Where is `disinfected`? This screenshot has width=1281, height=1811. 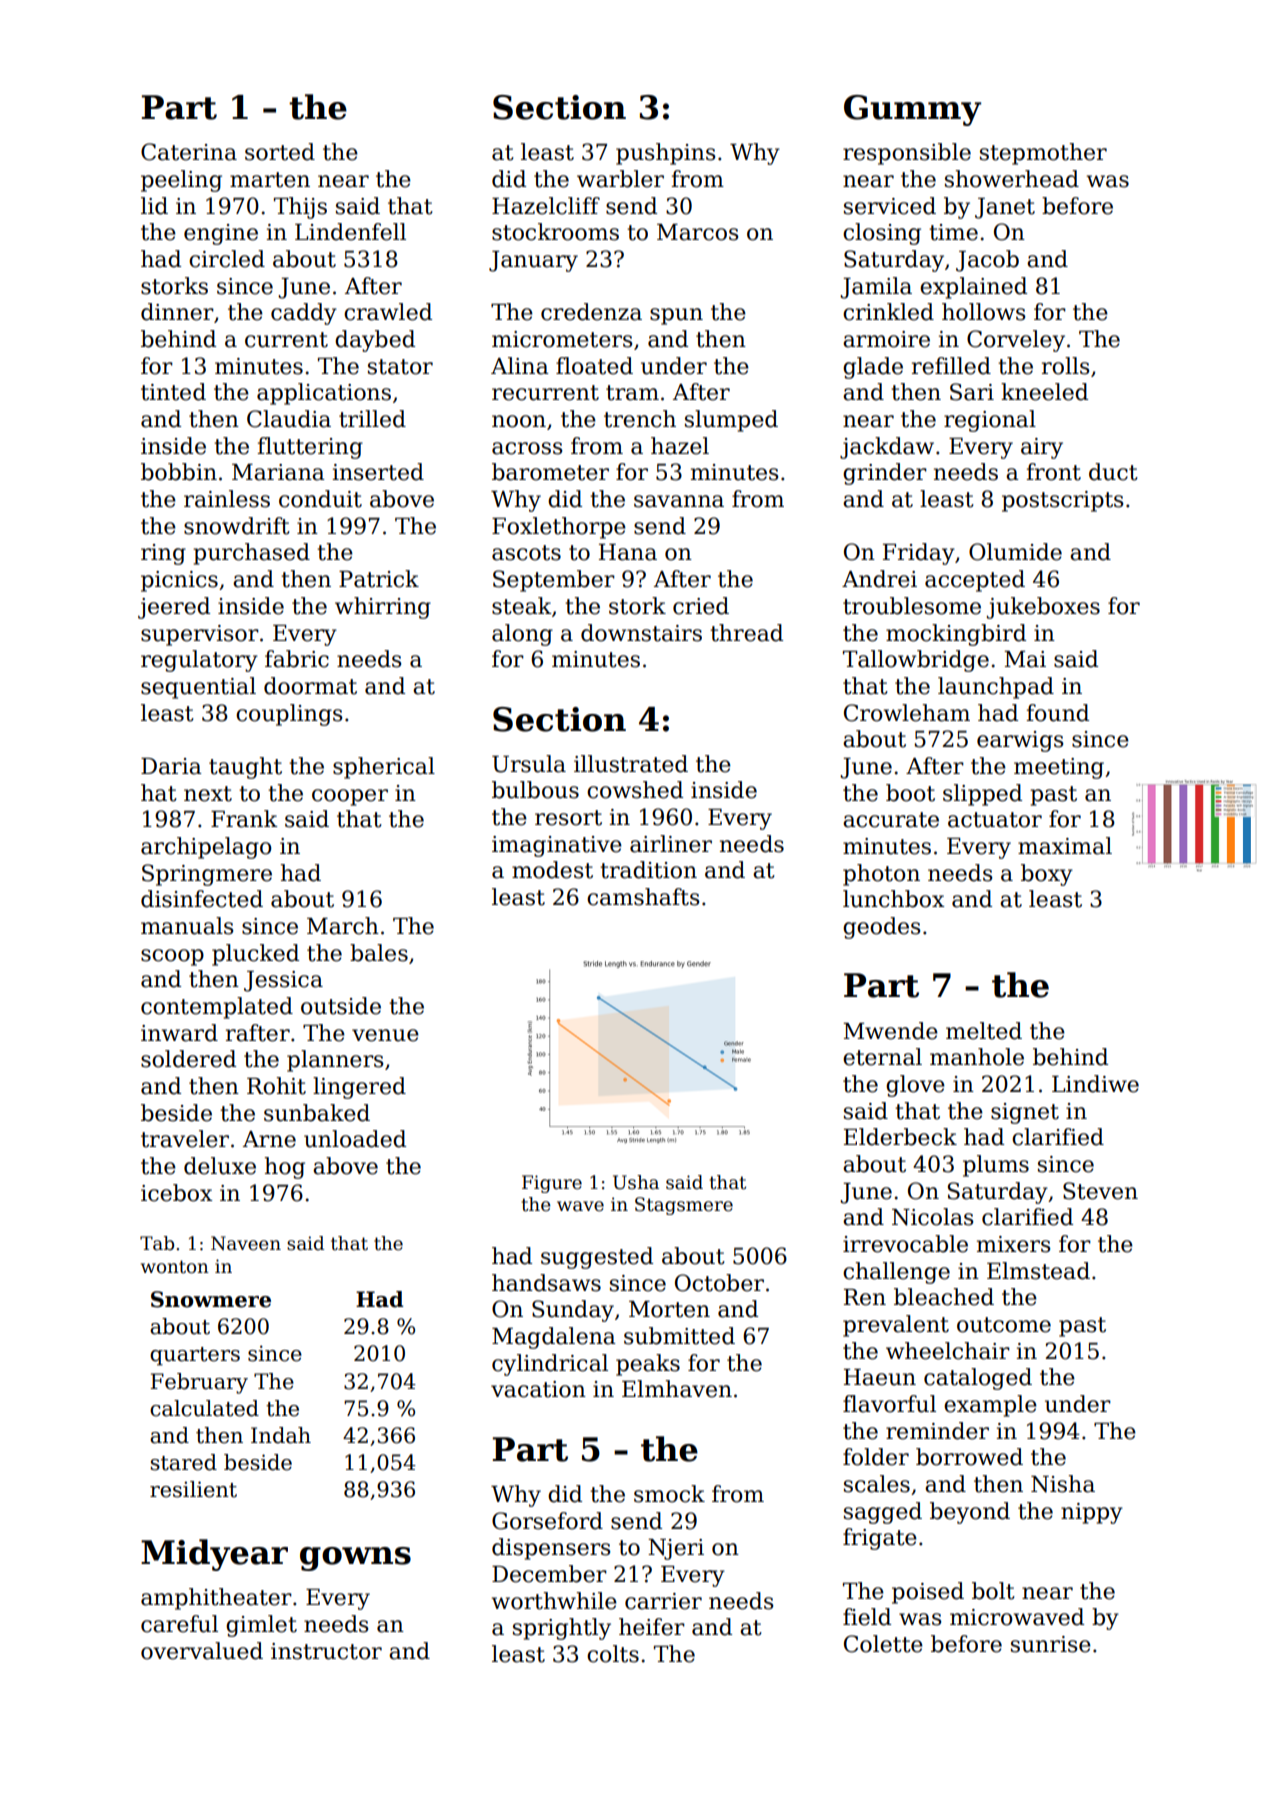 disinfected is located at coordinates (202, 899).
